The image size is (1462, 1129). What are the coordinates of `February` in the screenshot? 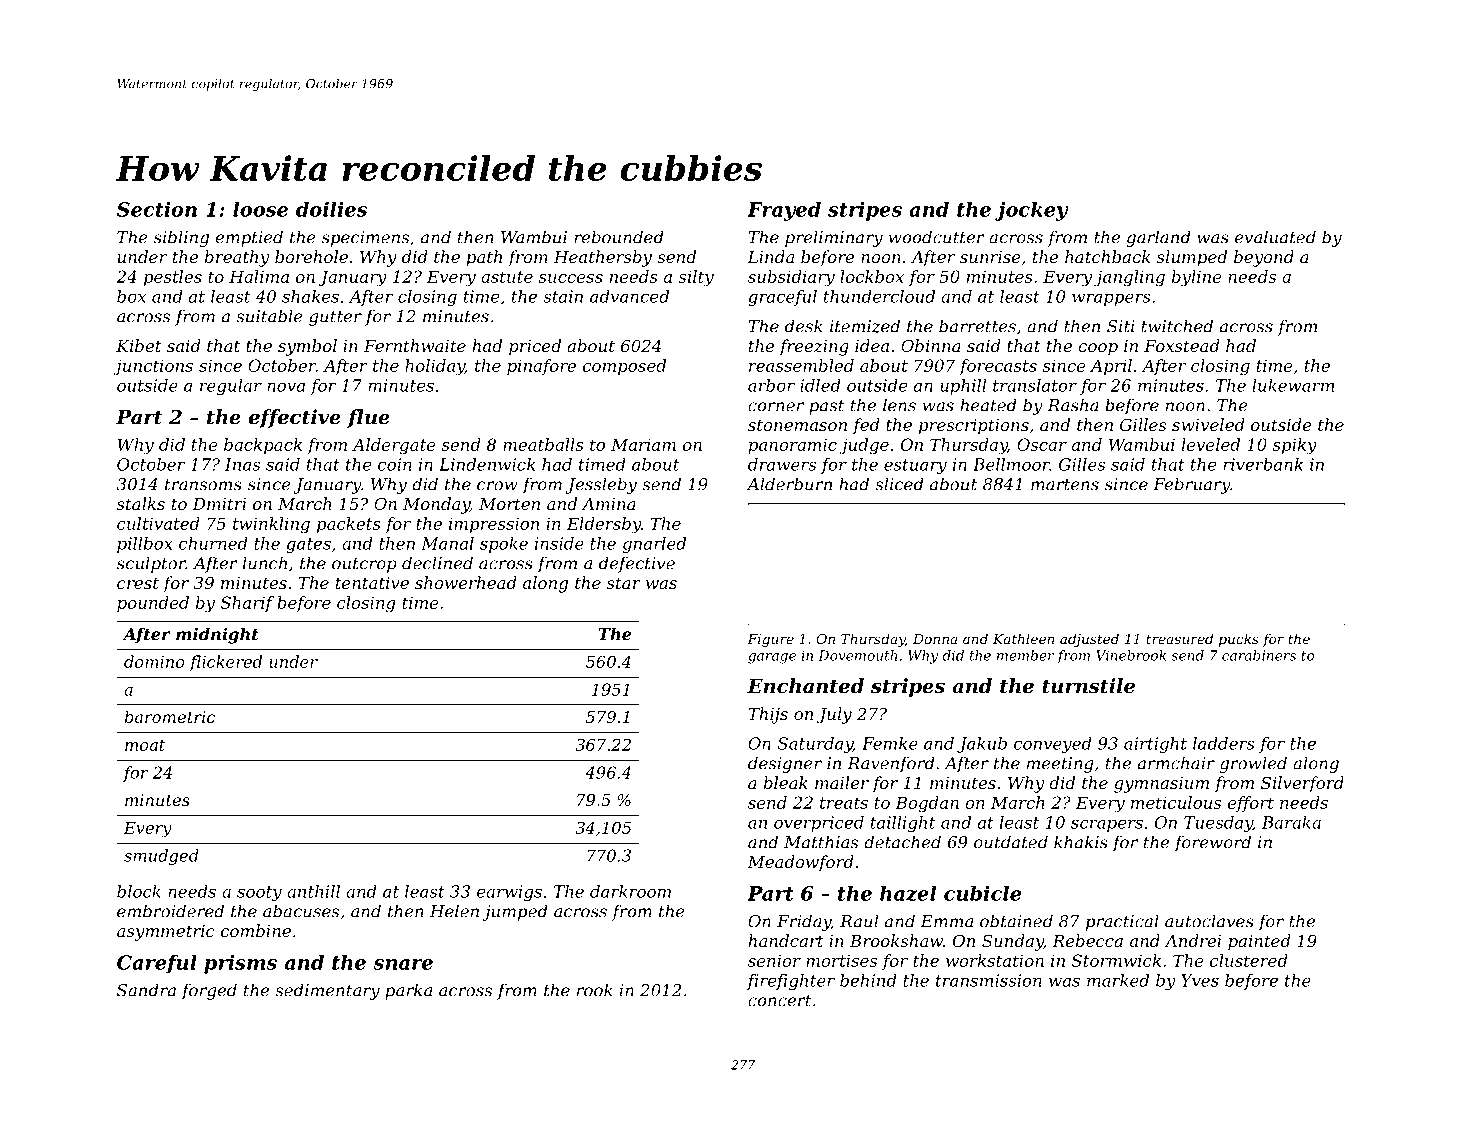 It's located at (1191, 485).
